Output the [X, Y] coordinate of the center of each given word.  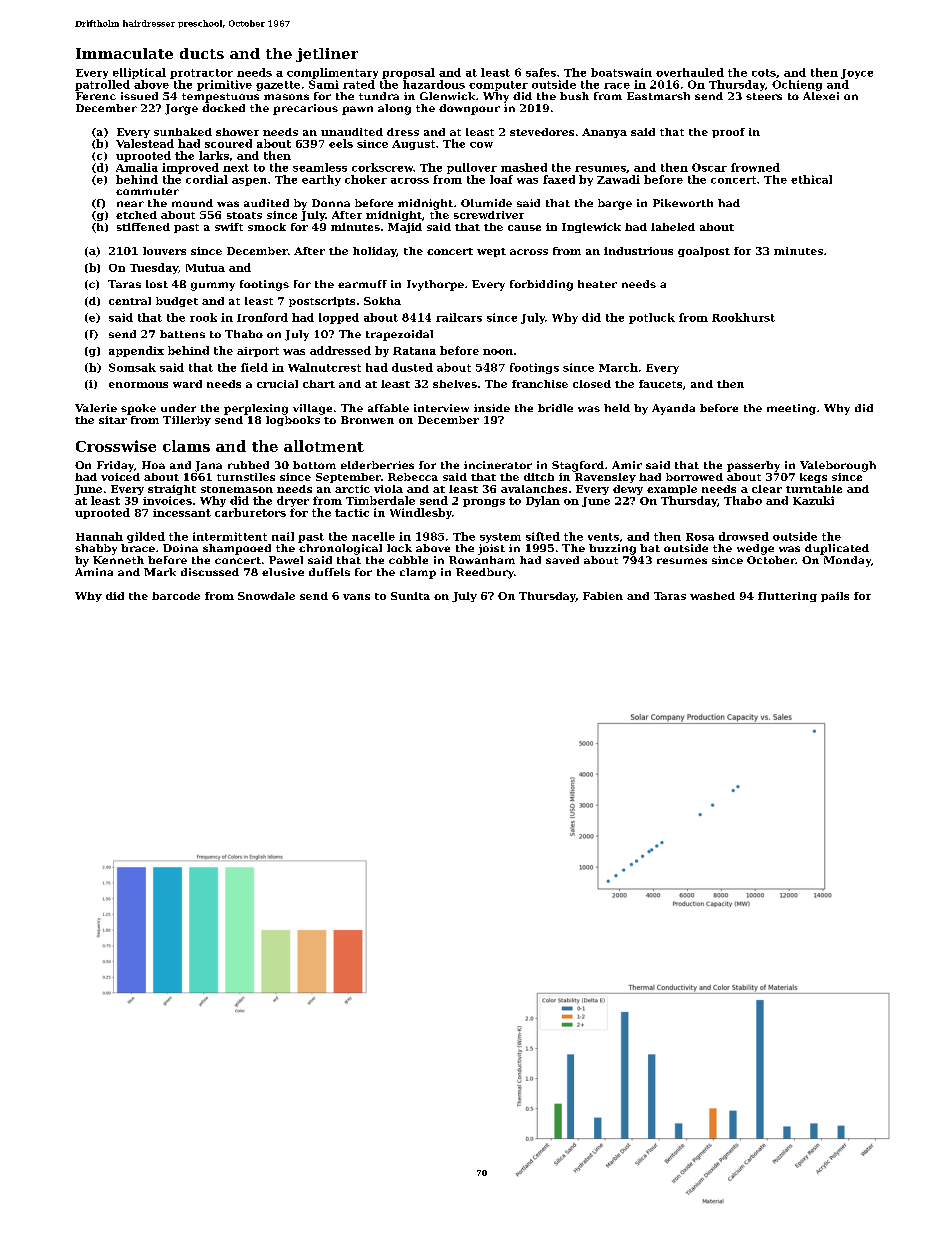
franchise [540, 384]
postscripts [322, 302]
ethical [811, 179]
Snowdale [266, 596]
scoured [228, 143]
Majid [405, 228]
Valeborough [838, 466]
